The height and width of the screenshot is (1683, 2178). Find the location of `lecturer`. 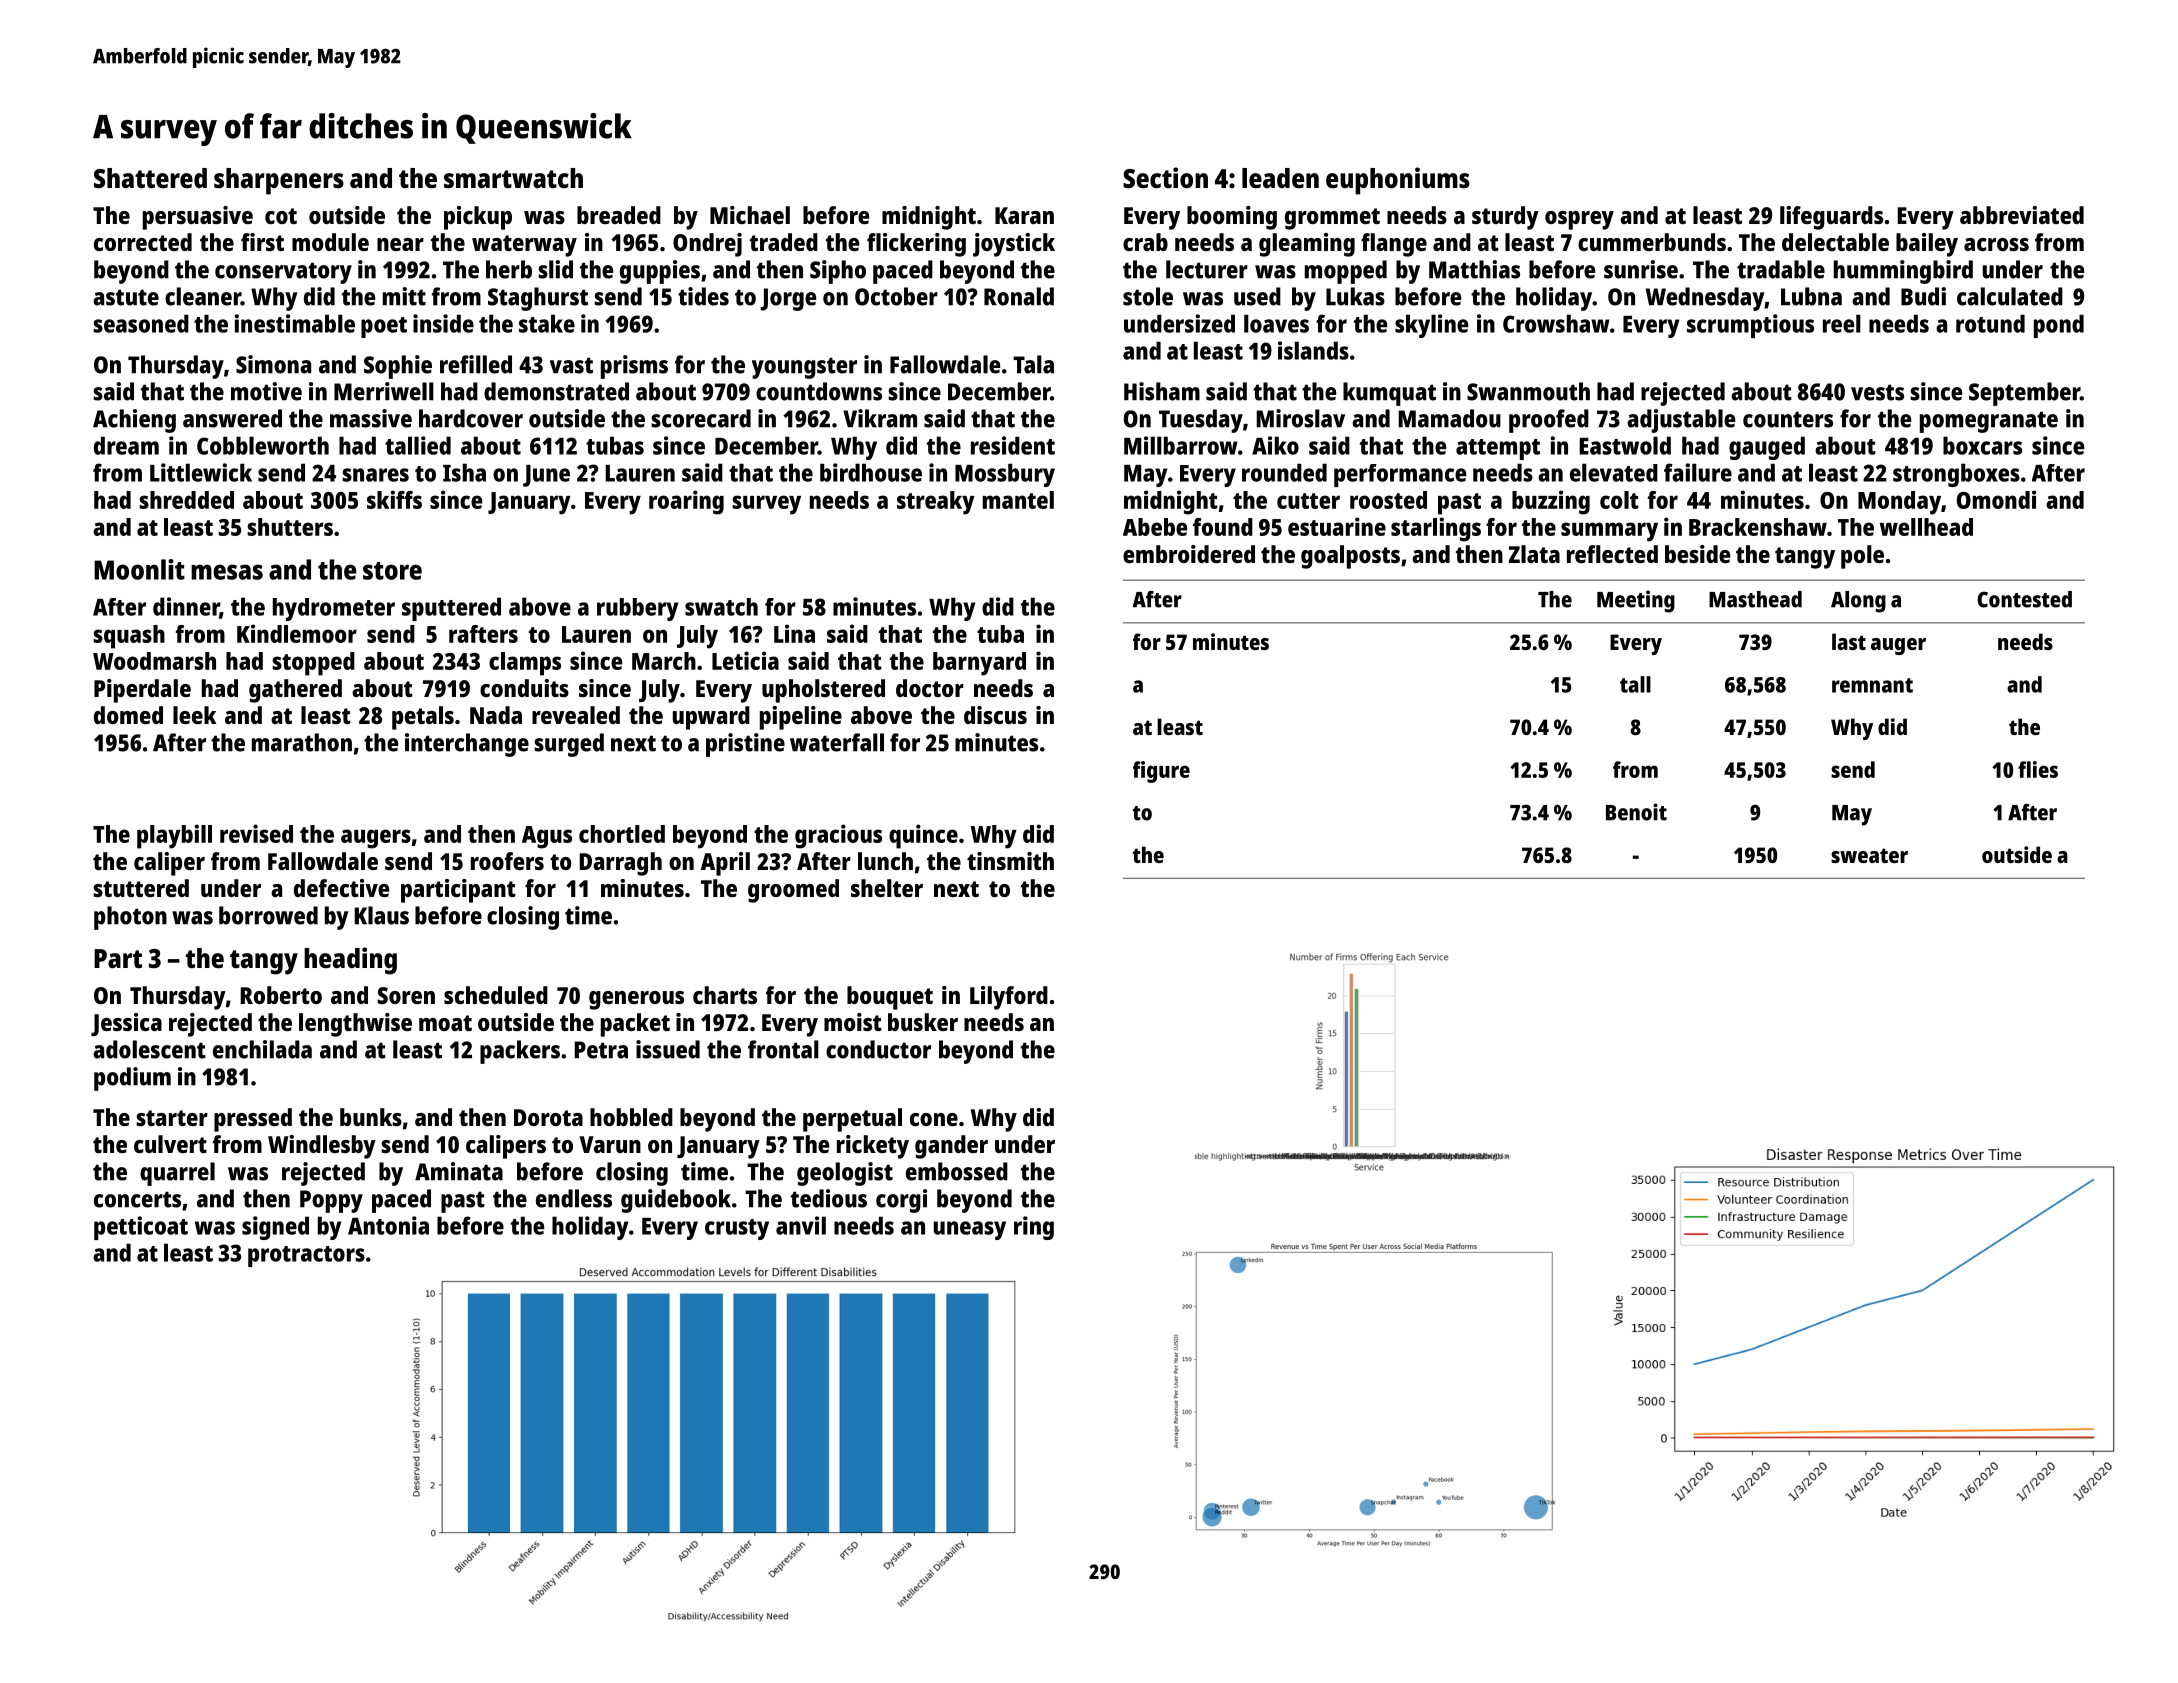

lecturer is located at coordinates (1207, 269).
